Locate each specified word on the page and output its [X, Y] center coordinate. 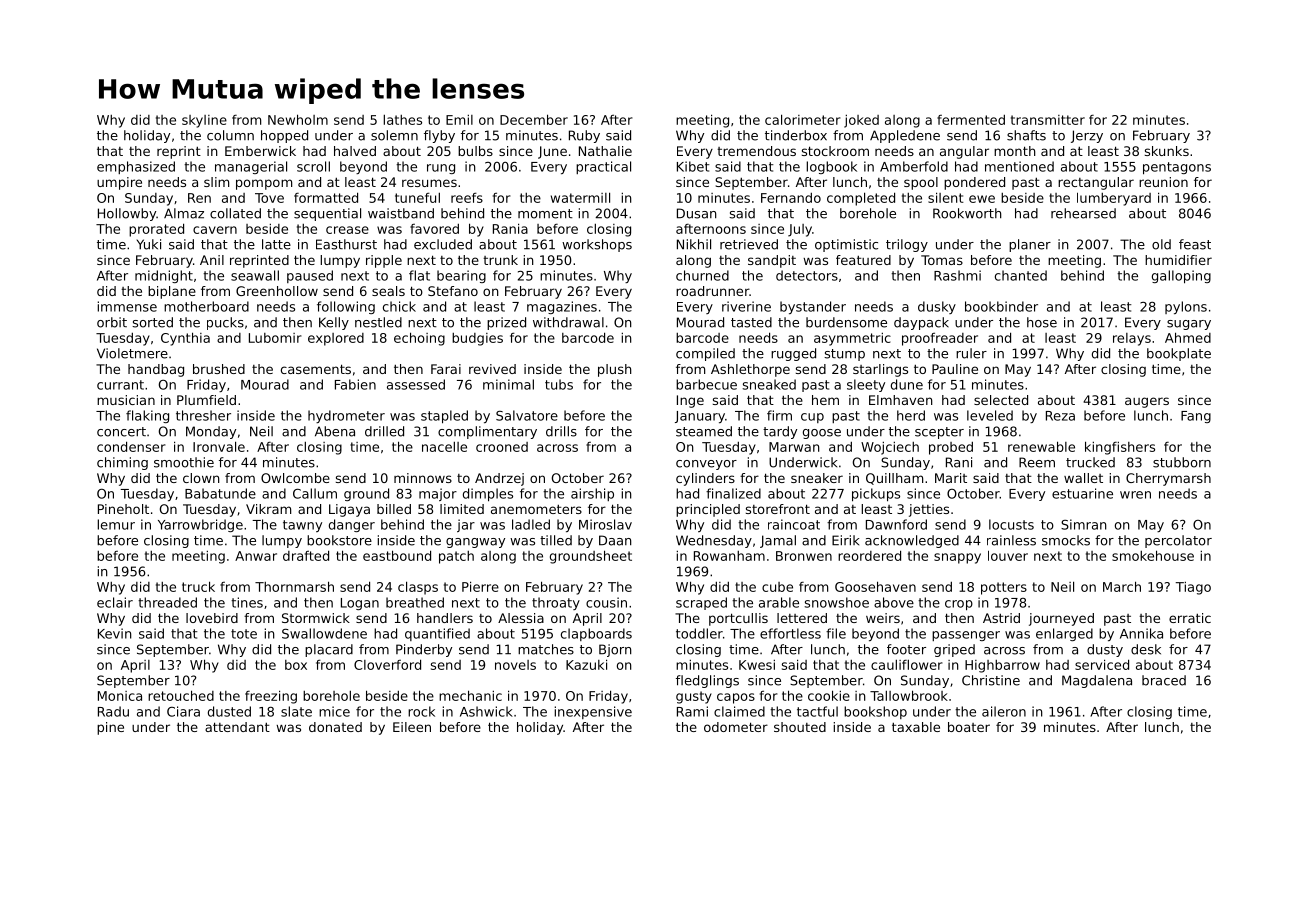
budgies [477, 339]
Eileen [412, 727]
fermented [971, 120]
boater [969, 727]
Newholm [298, 119]
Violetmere [132, 353]
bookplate [1179, 354]
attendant [237, 727]
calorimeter [803, 119]
